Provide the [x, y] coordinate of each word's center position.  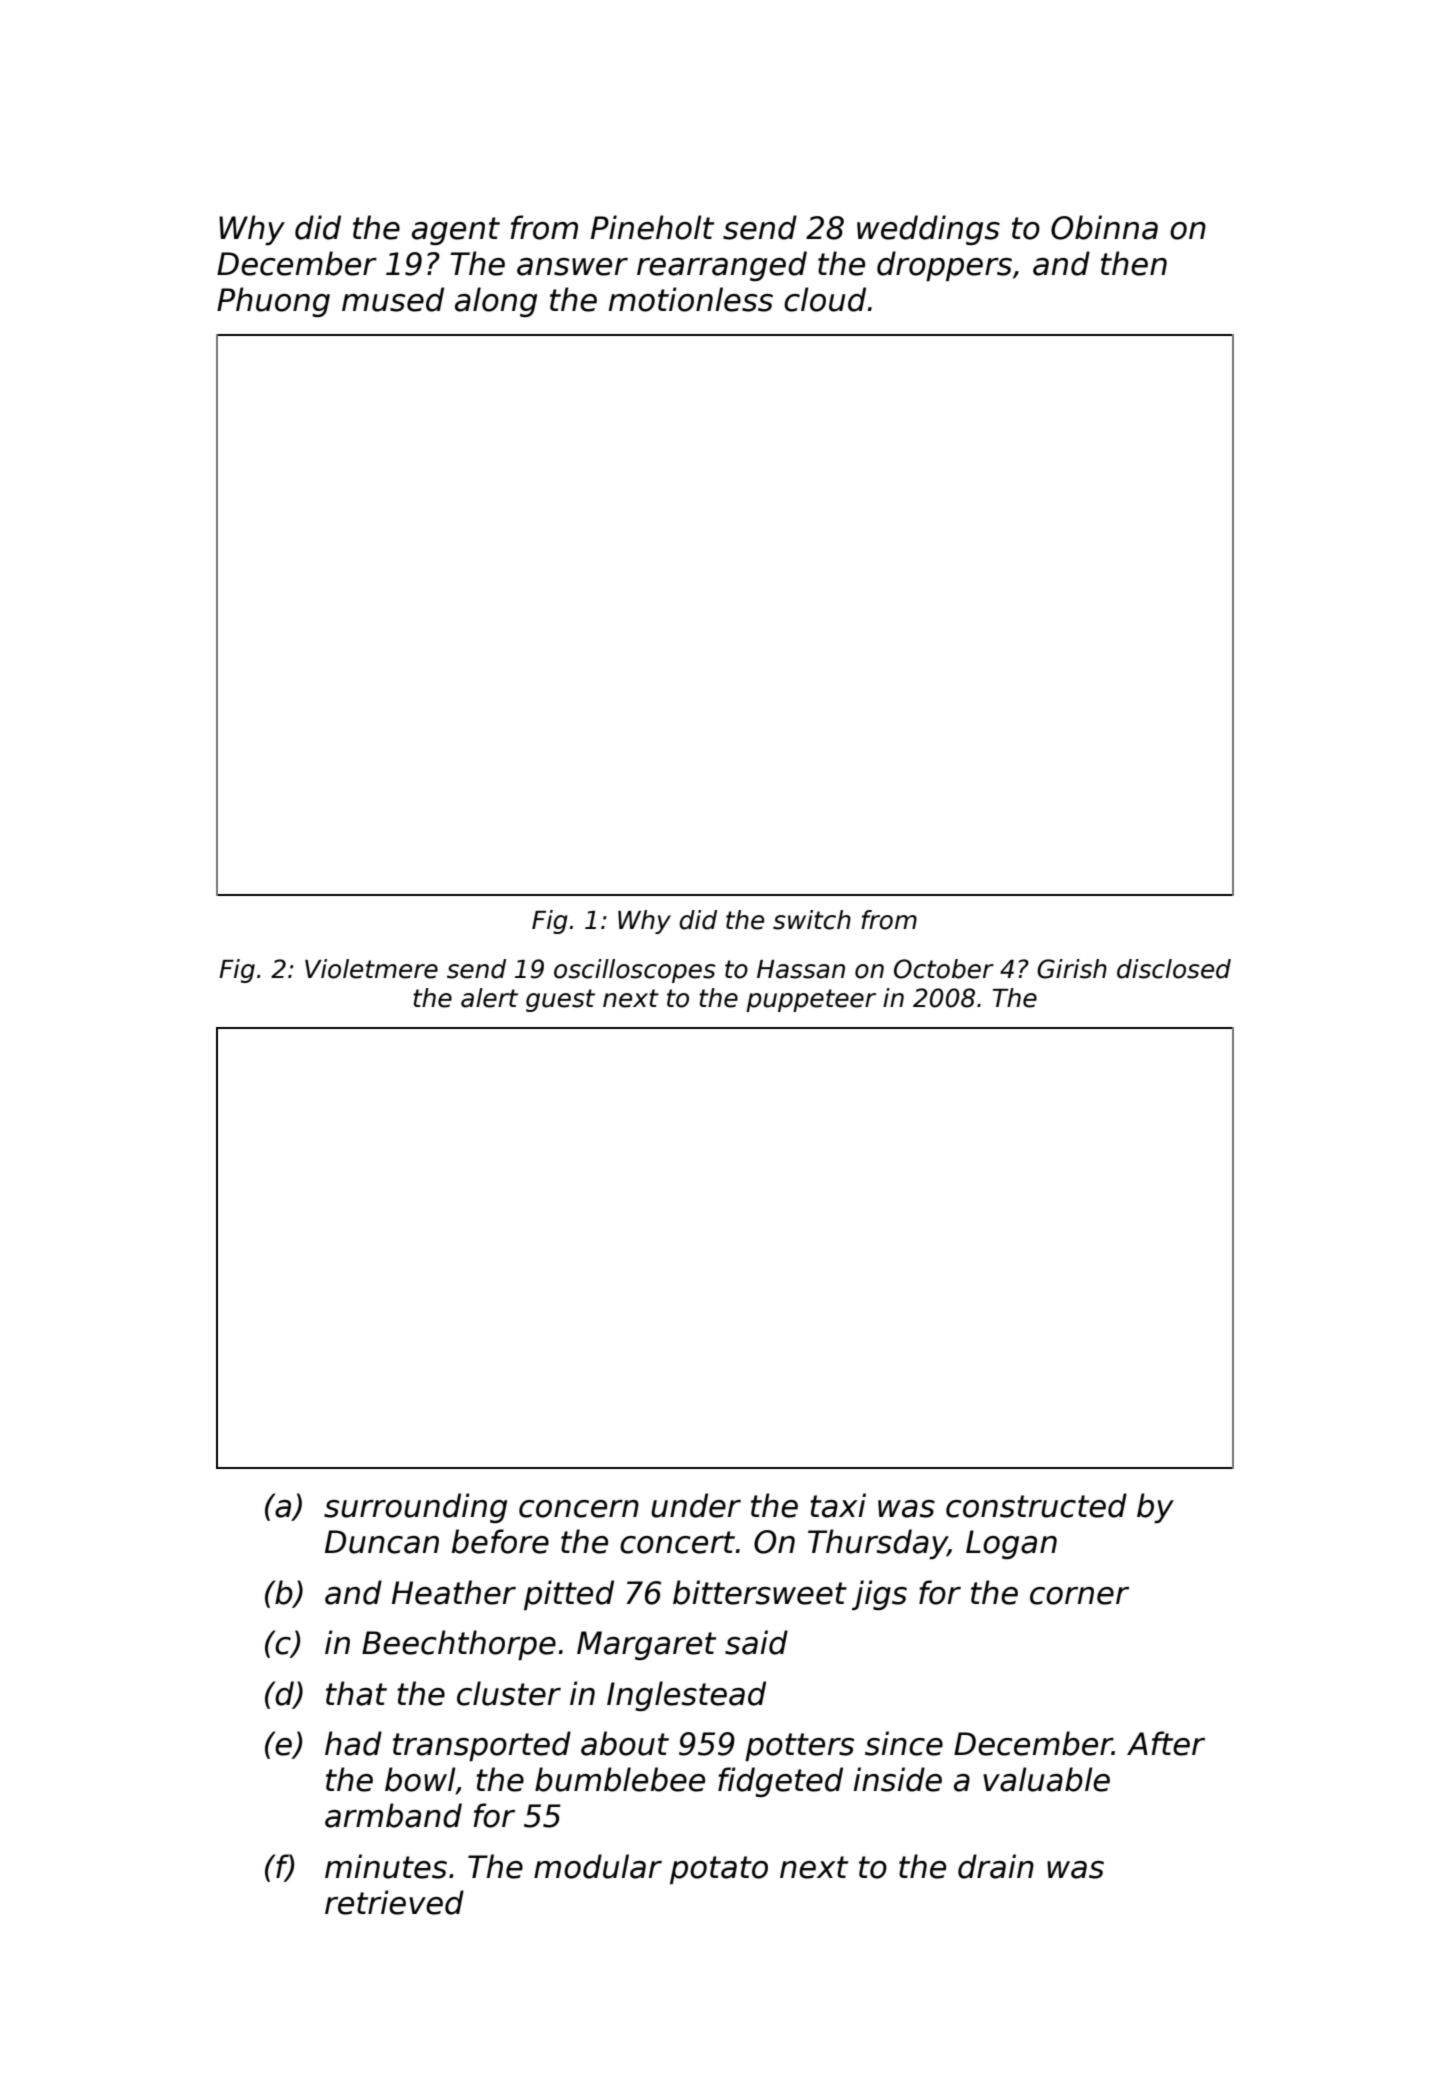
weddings [928, 230]
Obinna [1104, 227]
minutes [386, 1866]
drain [996, 1866]
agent [456, 231]
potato [719, 1870]
